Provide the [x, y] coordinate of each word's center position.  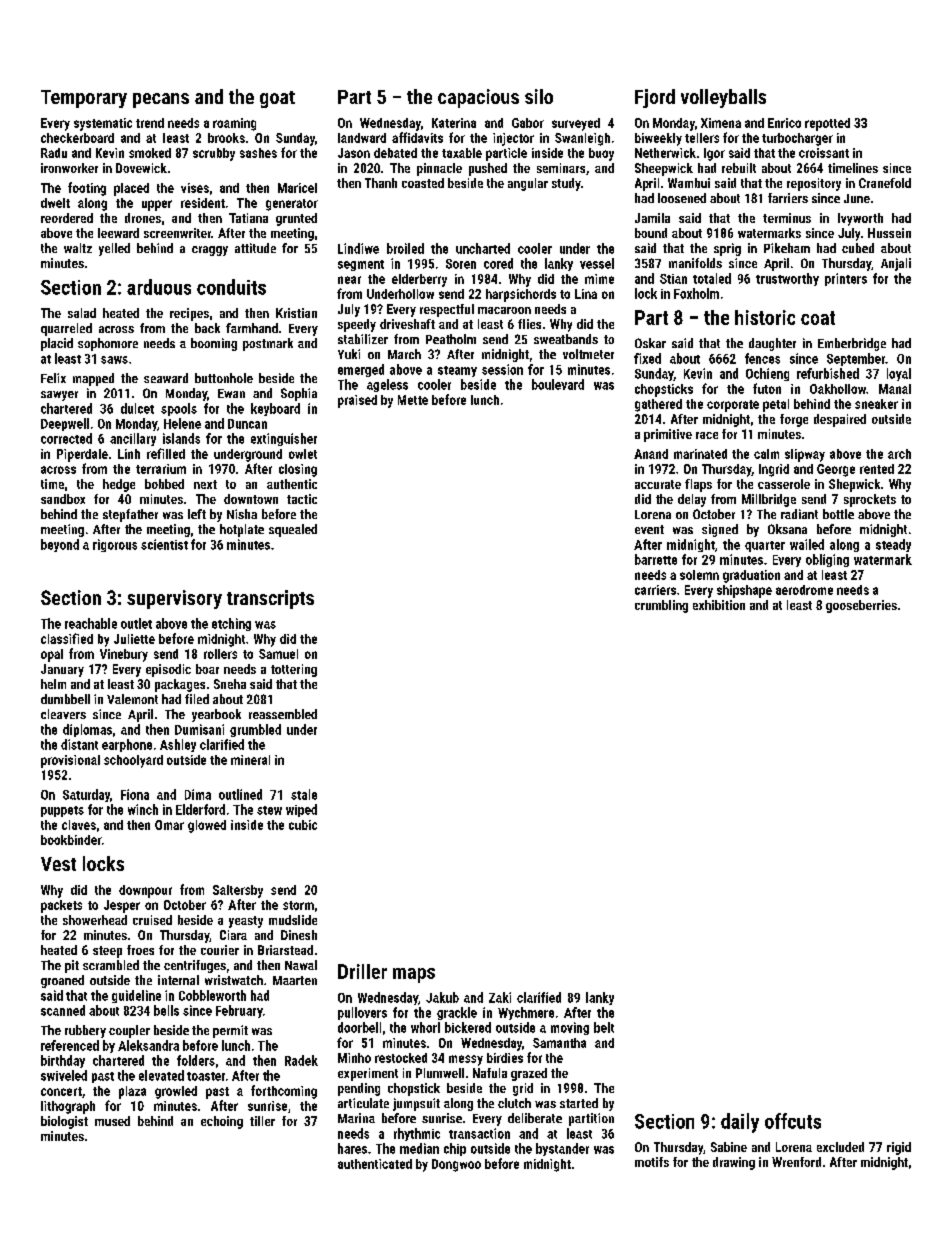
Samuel [278, 654]
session [502, 369]
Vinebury [124, 655]
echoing [222, 1122]
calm [766, 454]
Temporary [84, 99]
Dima [198, 794]
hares [352, 1148]
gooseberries [861, 606]
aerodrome [804, 590]
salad [82, 313]
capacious [478, 98]
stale [304, 794]
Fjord [655, 98]
